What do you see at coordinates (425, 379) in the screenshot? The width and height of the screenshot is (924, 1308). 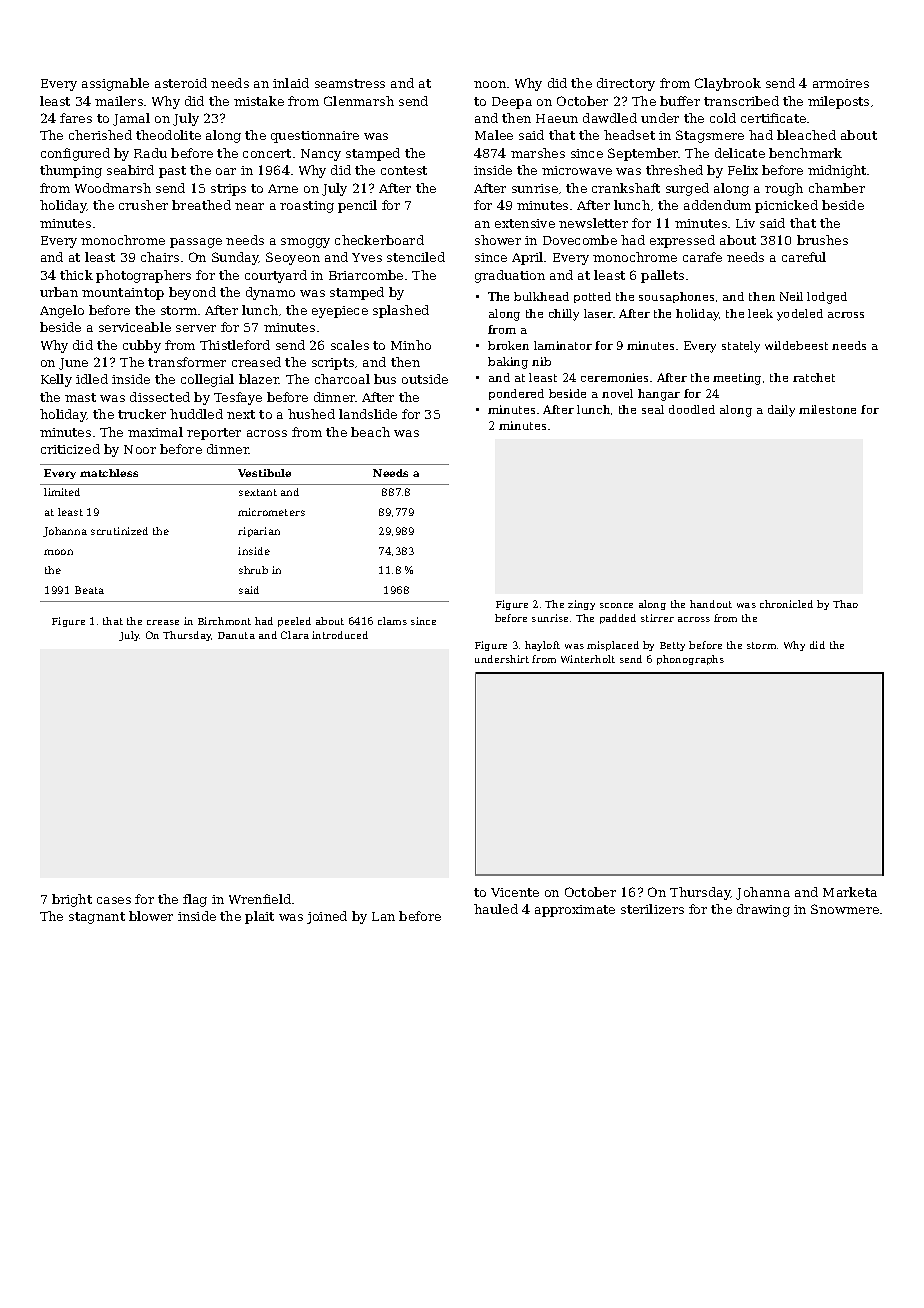 I see `outside` at bounding box center [425, 379].
